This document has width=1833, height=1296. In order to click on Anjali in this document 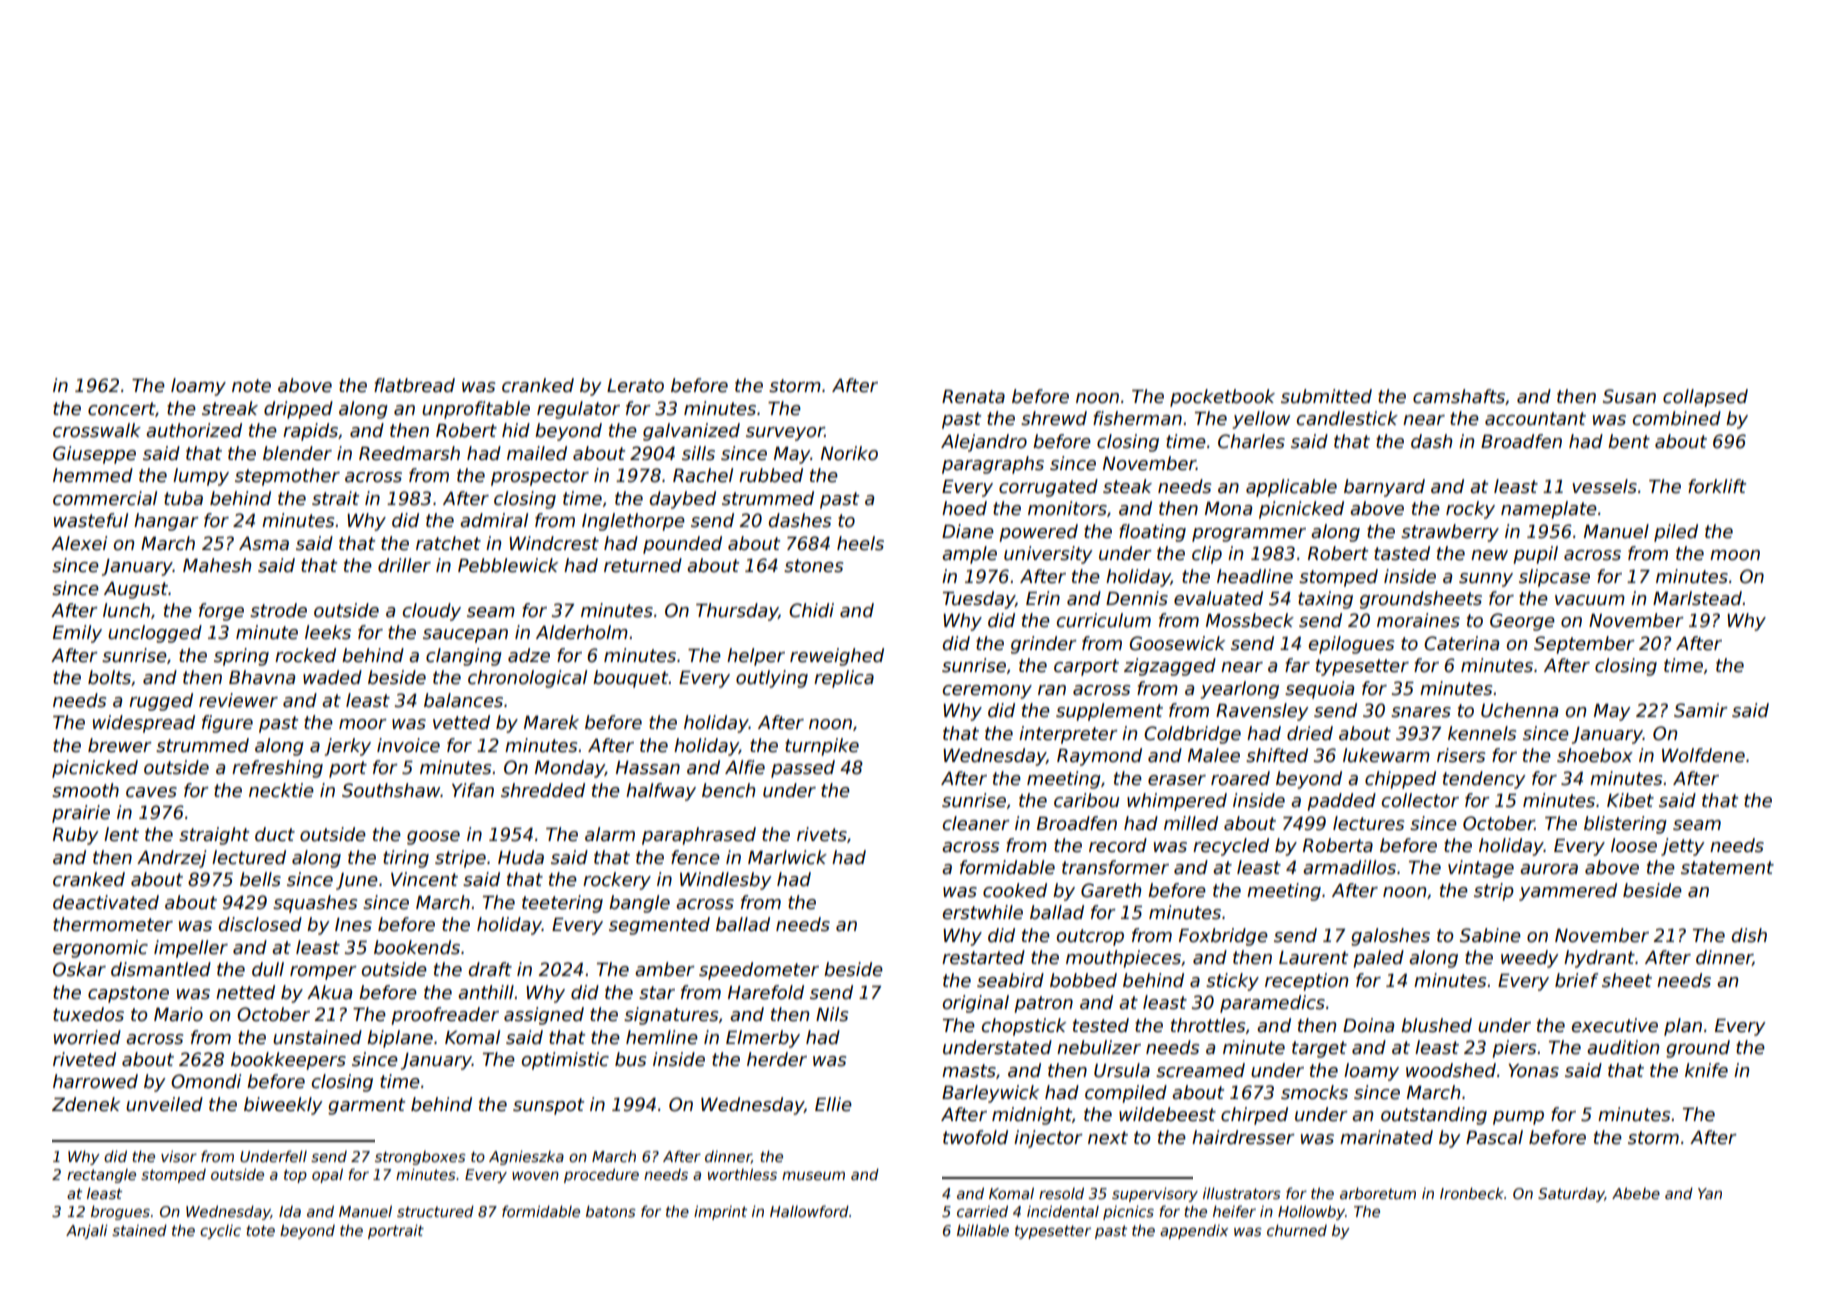, I will do `click(87, 1231)`.
